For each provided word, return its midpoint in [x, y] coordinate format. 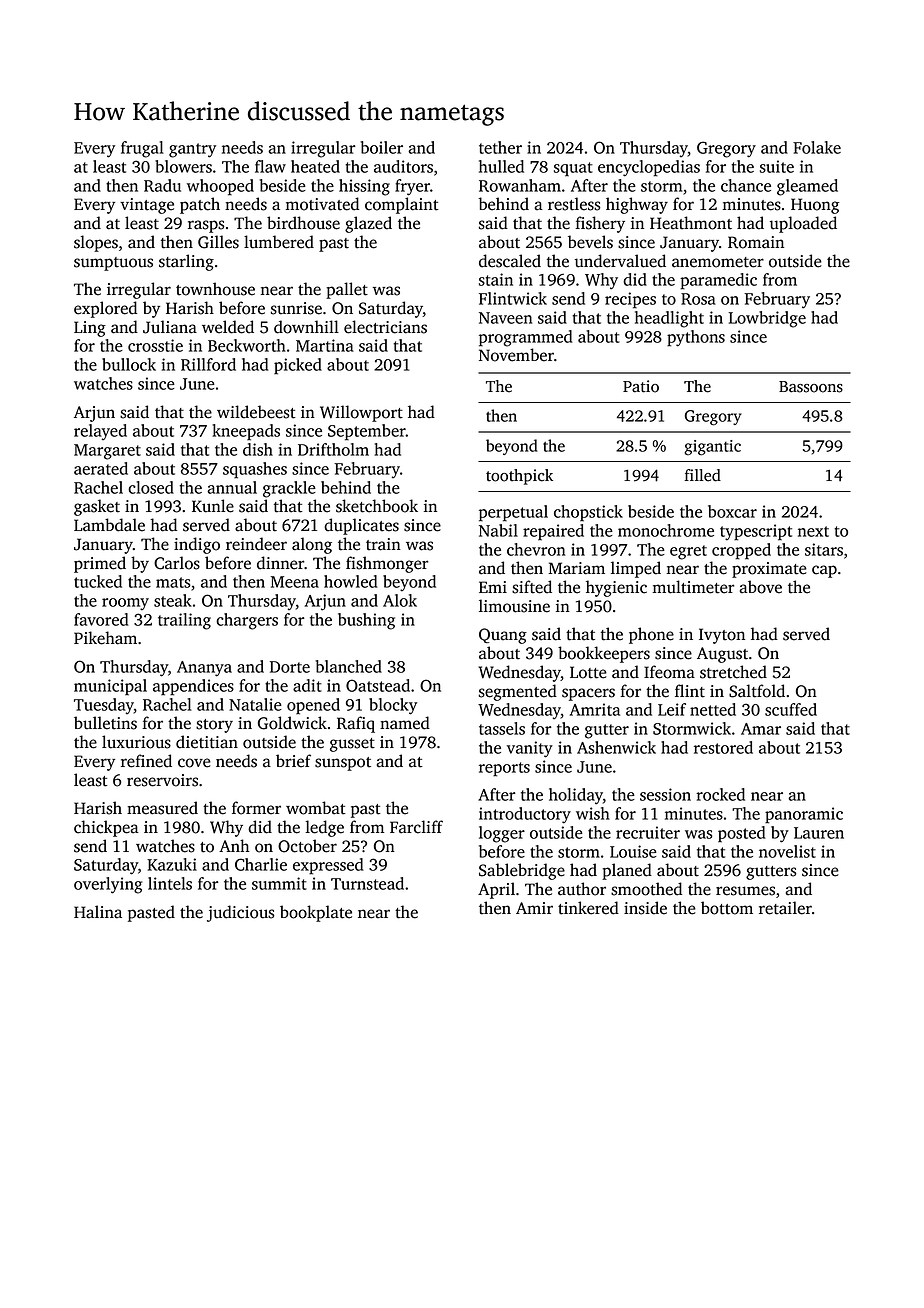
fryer [412, 187]
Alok [400, 600]
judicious [241, 913]
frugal [142, 149]
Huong [815, 206]
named [405, 723]
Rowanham [520, 185]
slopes [96, 243]
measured [162, 808]
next [813, 531]
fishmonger [387, 564]
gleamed [807, 187]
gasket [97, 507]
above [761, 587]
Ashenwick [616, 747]
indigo [197, 545]
